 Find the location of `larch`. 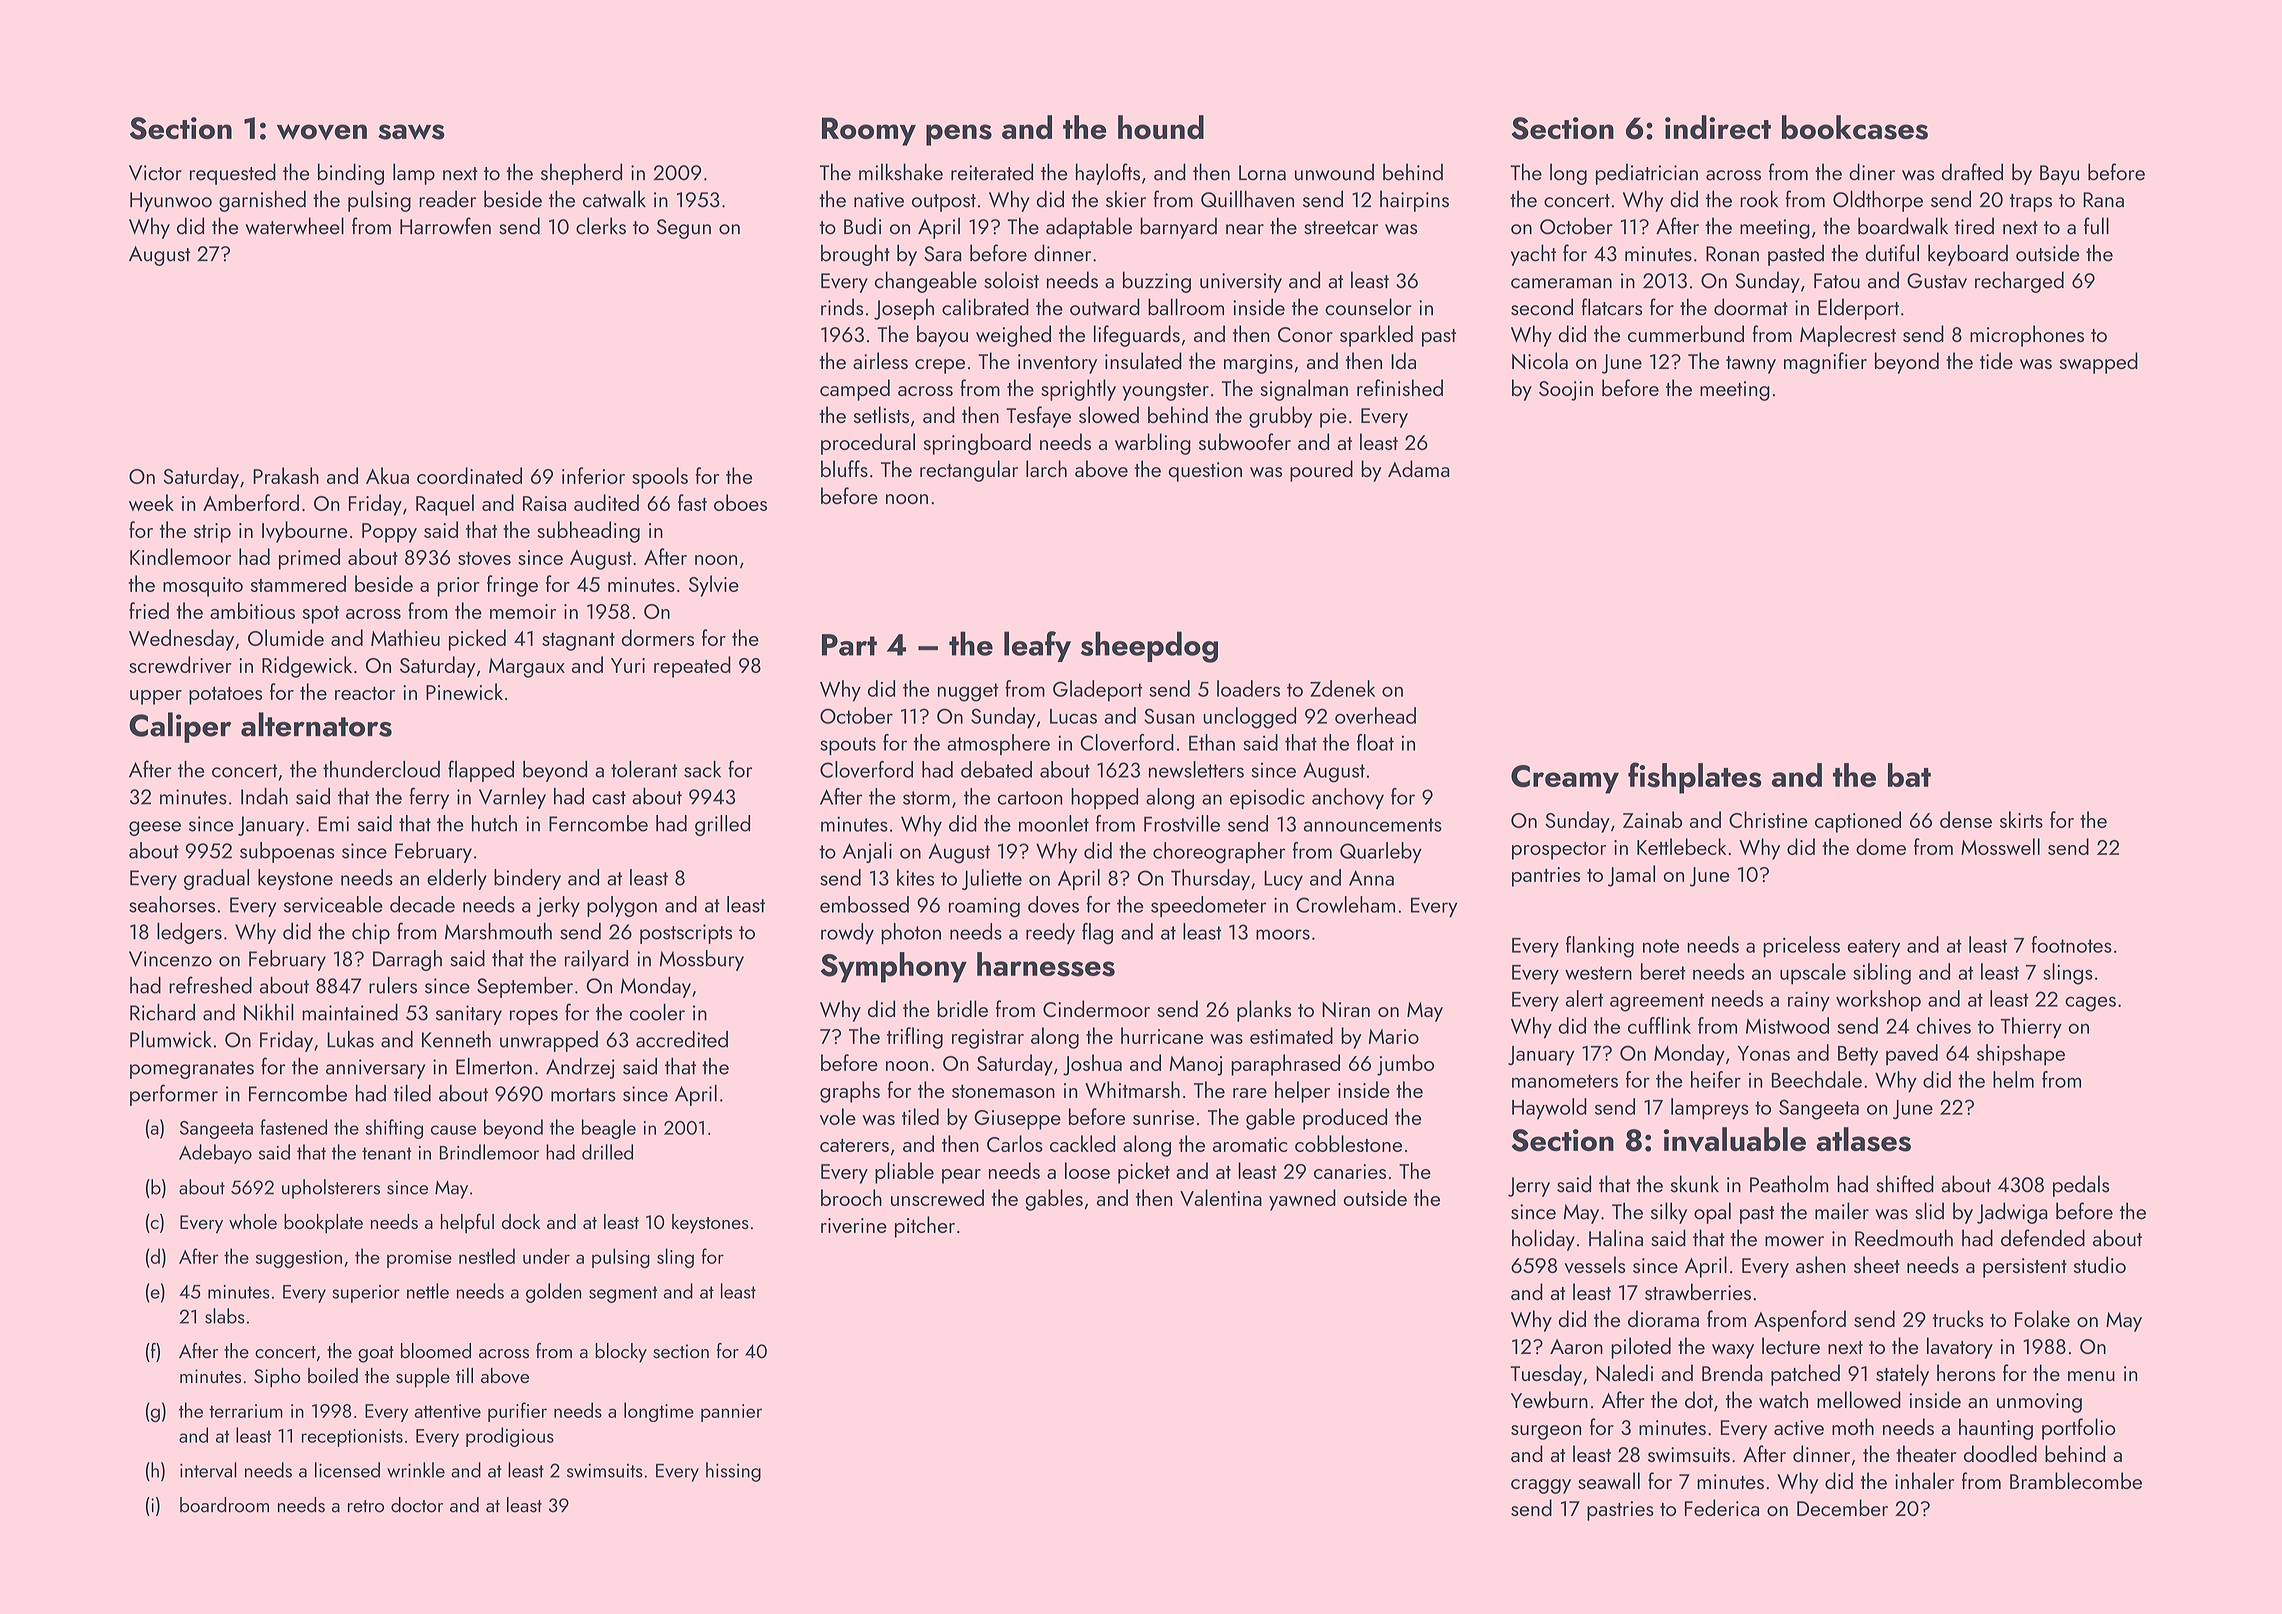

larch is located at coordinates (1046, 468).
